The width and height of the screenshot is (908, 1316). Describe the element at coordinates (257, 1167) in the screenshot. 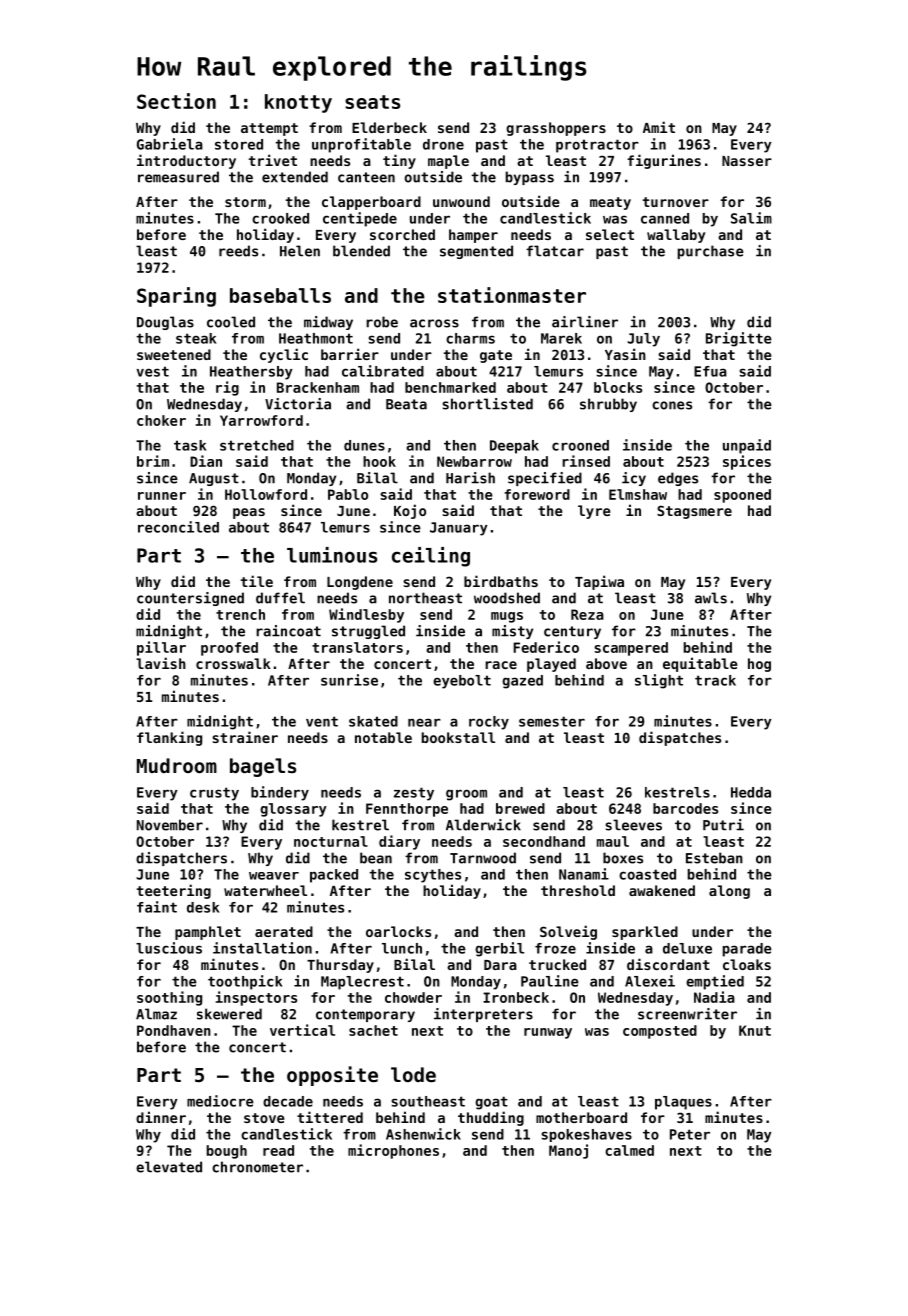

I see `chronometer` at that location.
